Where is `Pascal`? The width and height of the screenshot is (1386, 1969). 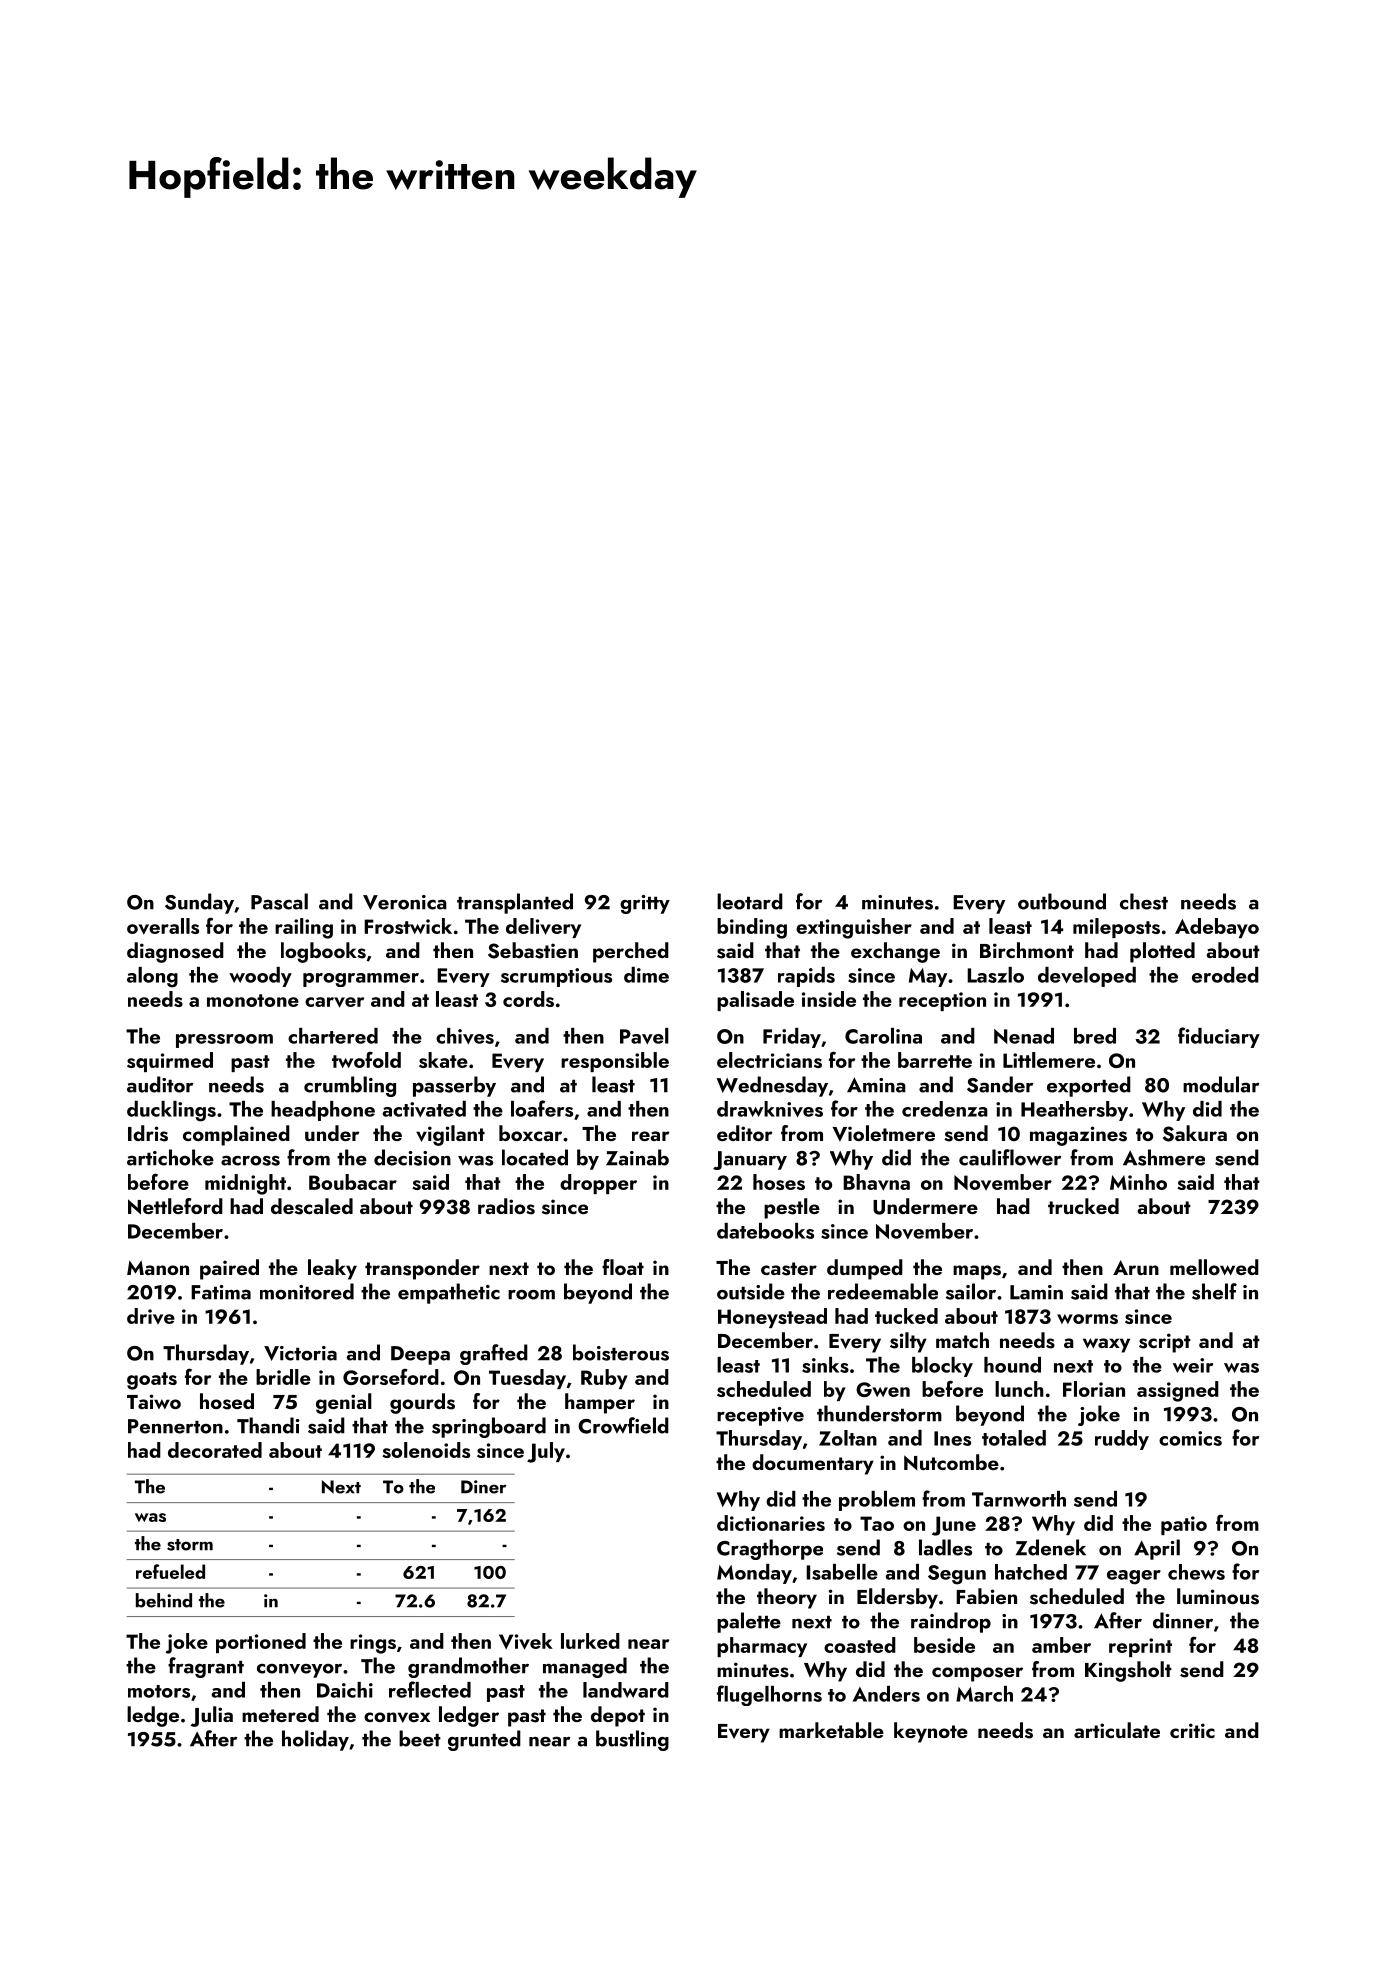
Pascal is located at coordinates (279, 901).
